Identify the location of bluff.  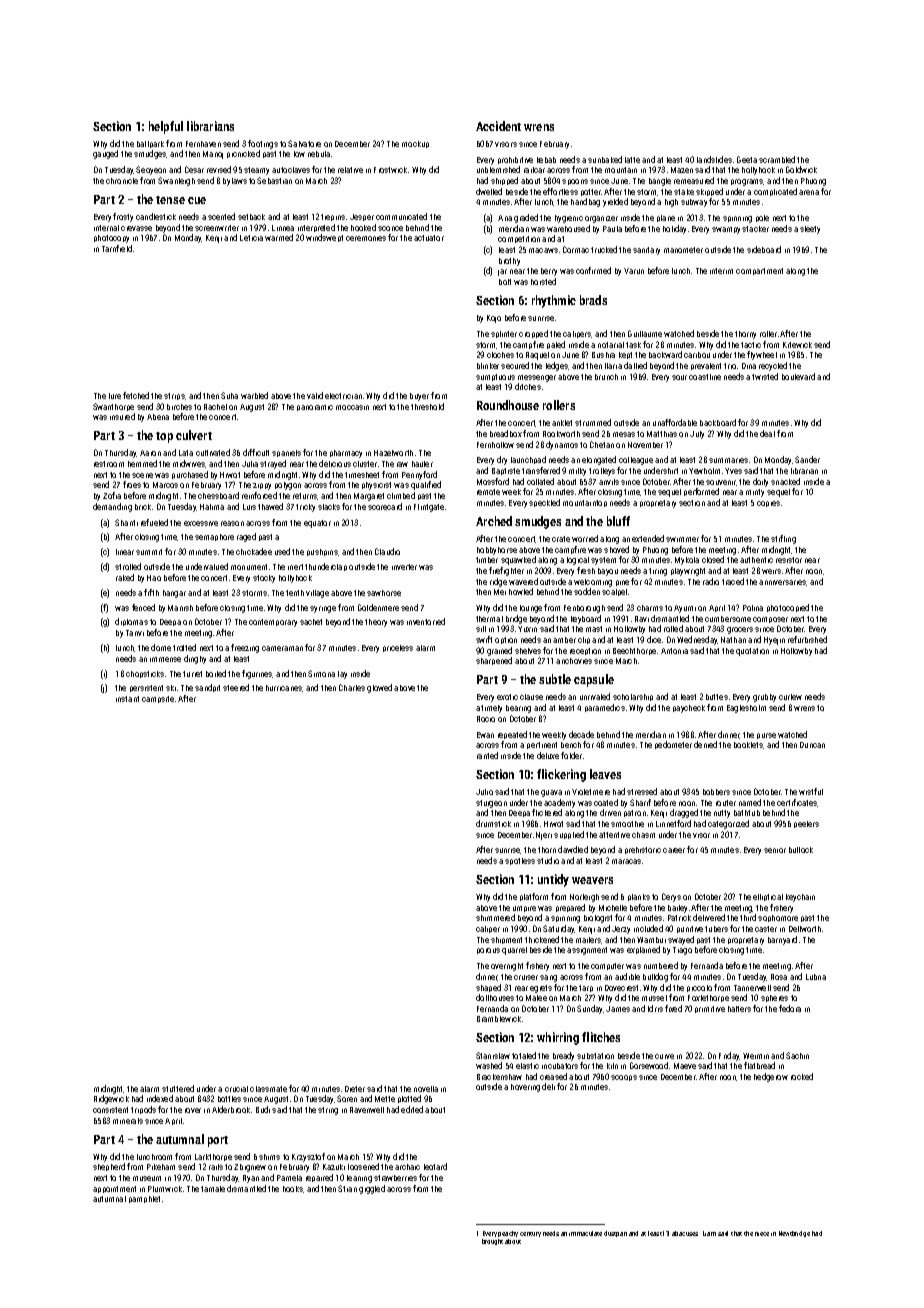
(618, 521).
